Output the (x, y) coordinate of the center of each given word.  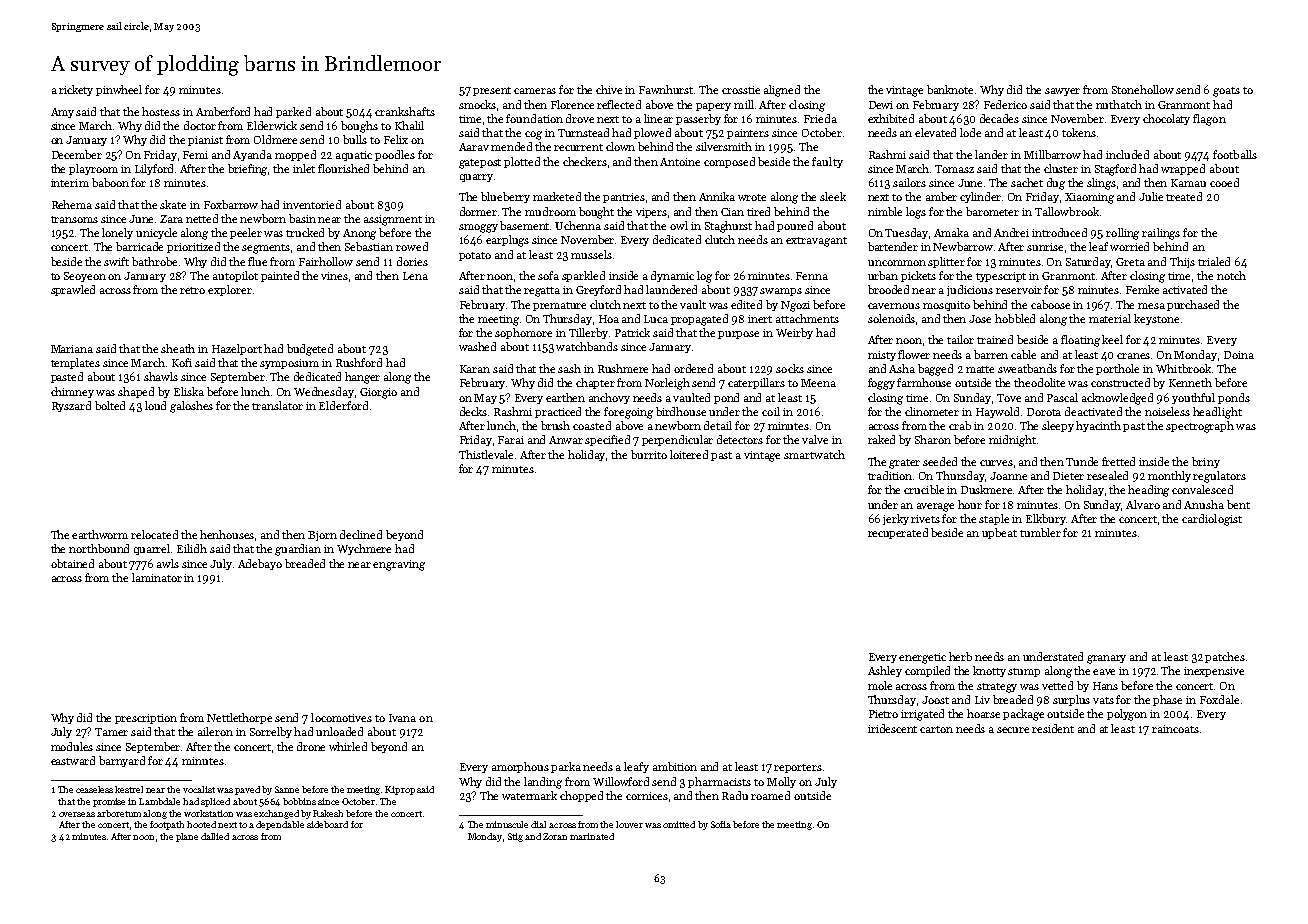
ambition (675, 766)
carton (936, 729)
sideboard (327, 824)
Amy (62, 113)
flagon (1209, 120)
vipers (651, 213)
